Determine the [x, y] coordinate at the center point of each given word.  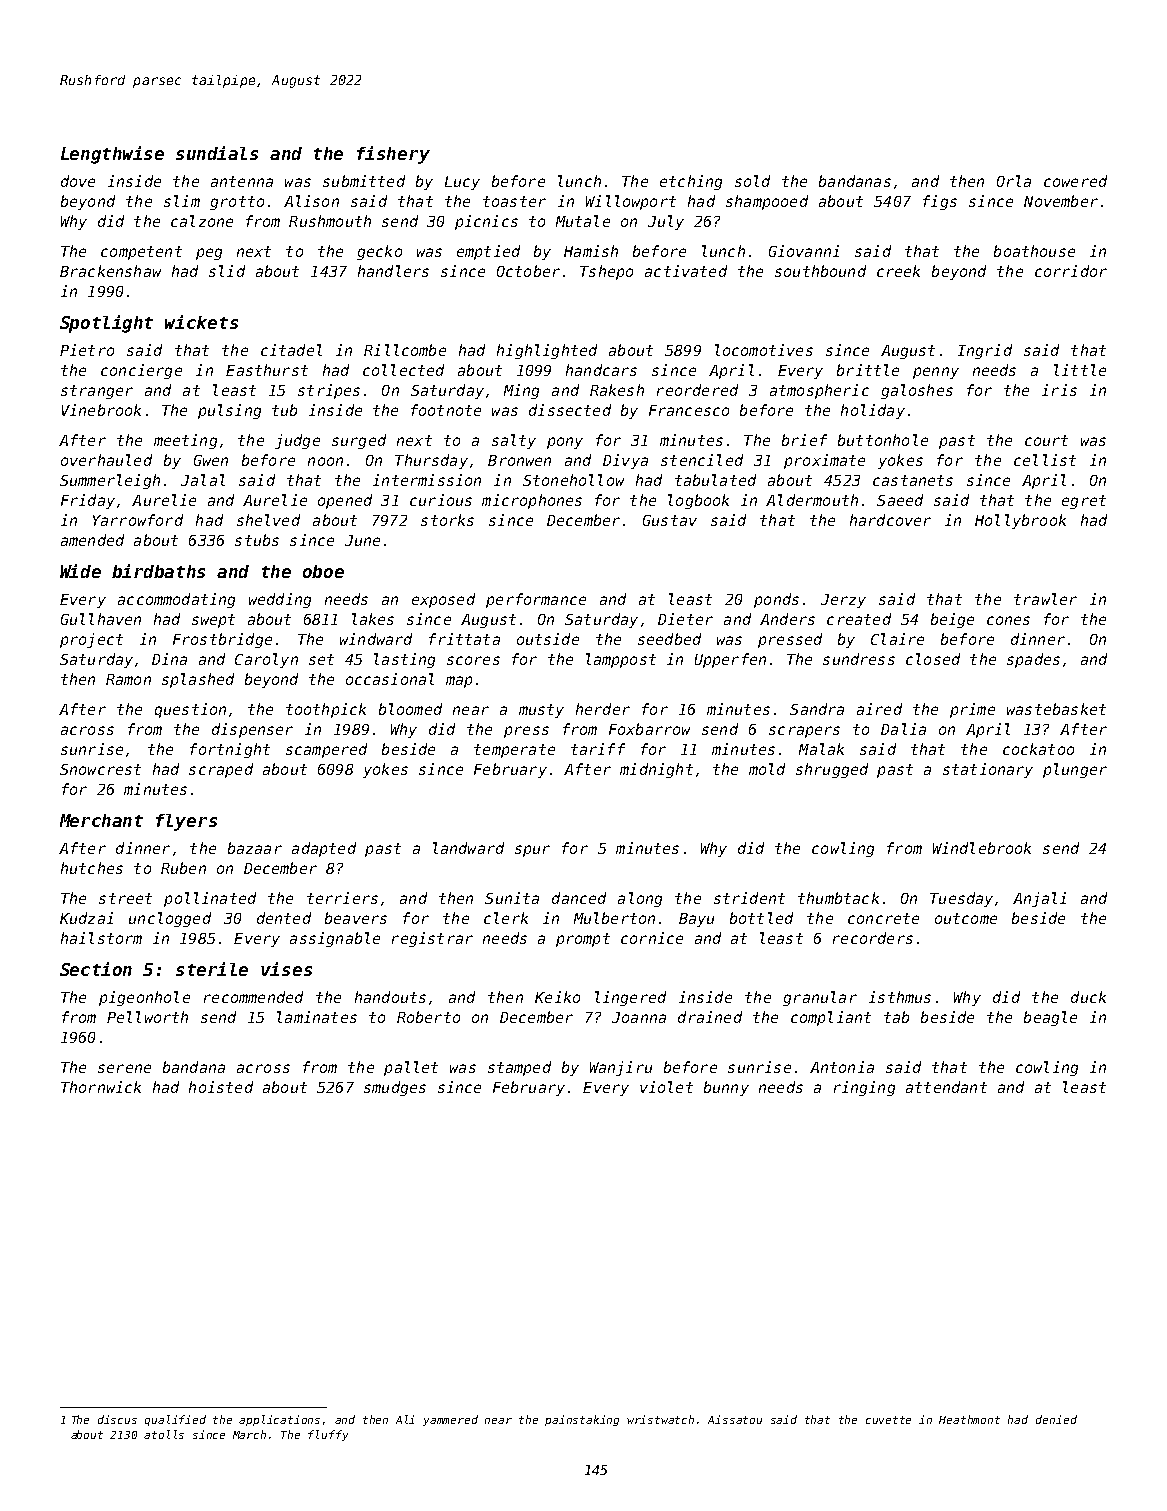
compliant [831, 1018]
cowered [1075, 181]
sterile [212, 969]
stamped [519, 1068]
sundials [217, 153]
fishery [393, 155]
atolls [164, 1434]
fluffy [328, 1435]
